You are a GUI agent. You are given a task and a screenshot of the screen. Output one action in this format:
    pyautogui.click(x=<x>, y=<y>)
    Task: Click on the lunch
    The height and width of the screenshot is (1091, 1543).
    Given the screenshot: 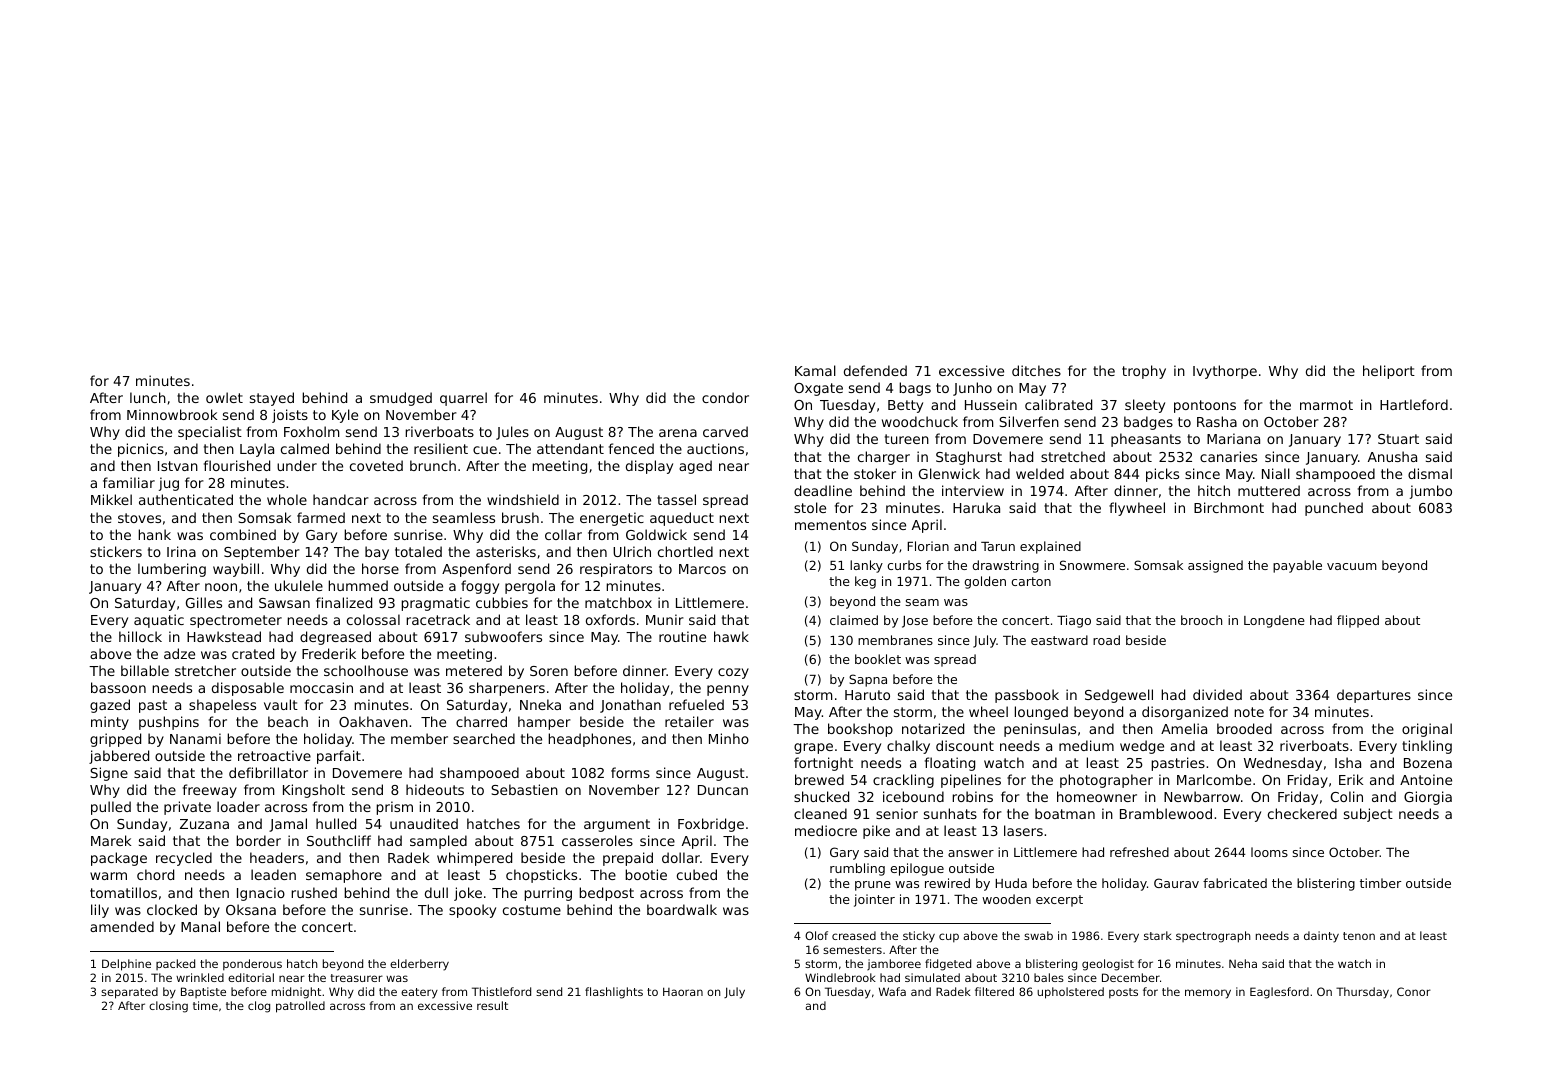 What is the action you would take?
    pyautogui.click(x=148, y=397)
